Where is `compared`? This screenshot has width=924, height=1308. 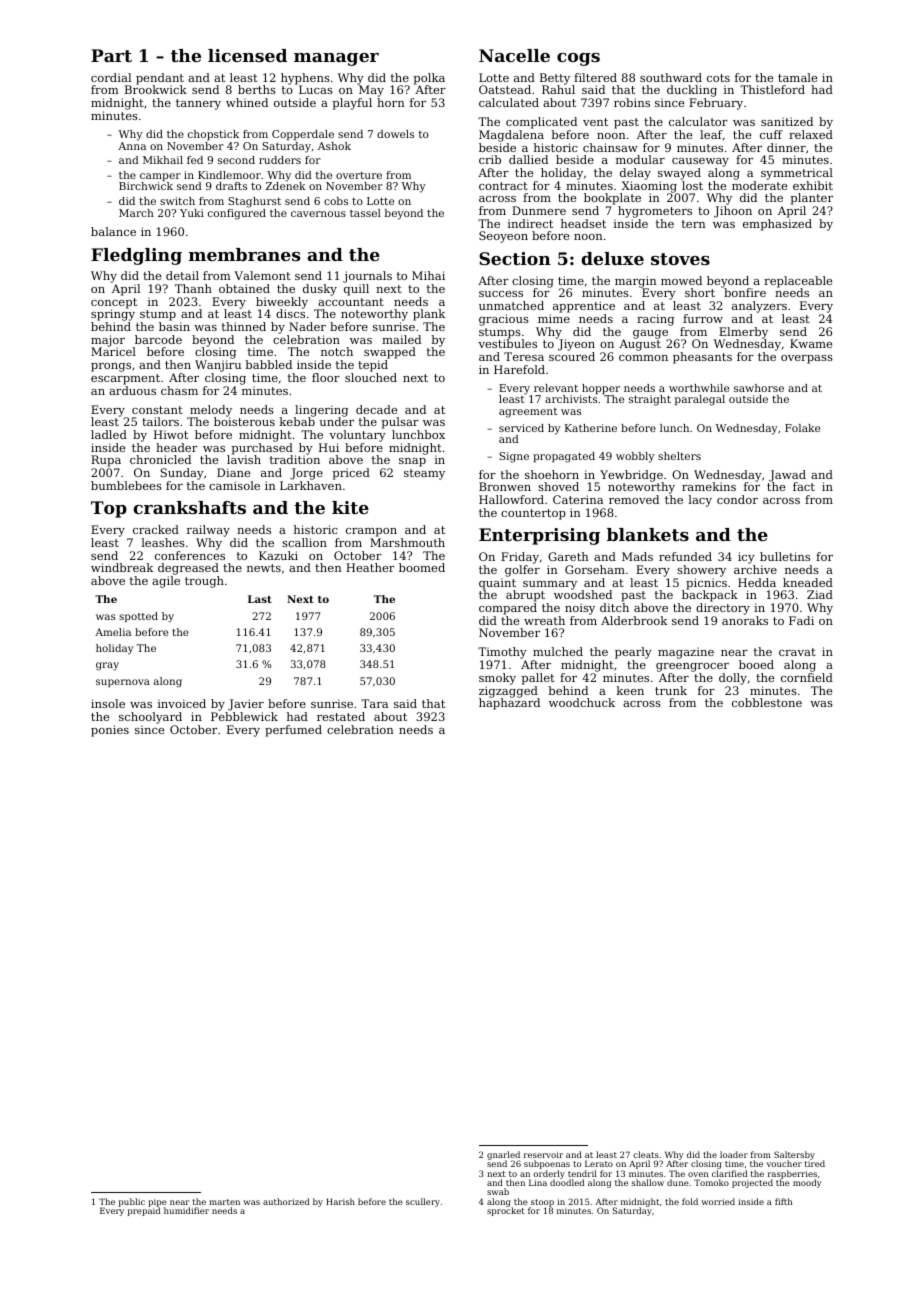 compared is located at coordinates (508, 609).
